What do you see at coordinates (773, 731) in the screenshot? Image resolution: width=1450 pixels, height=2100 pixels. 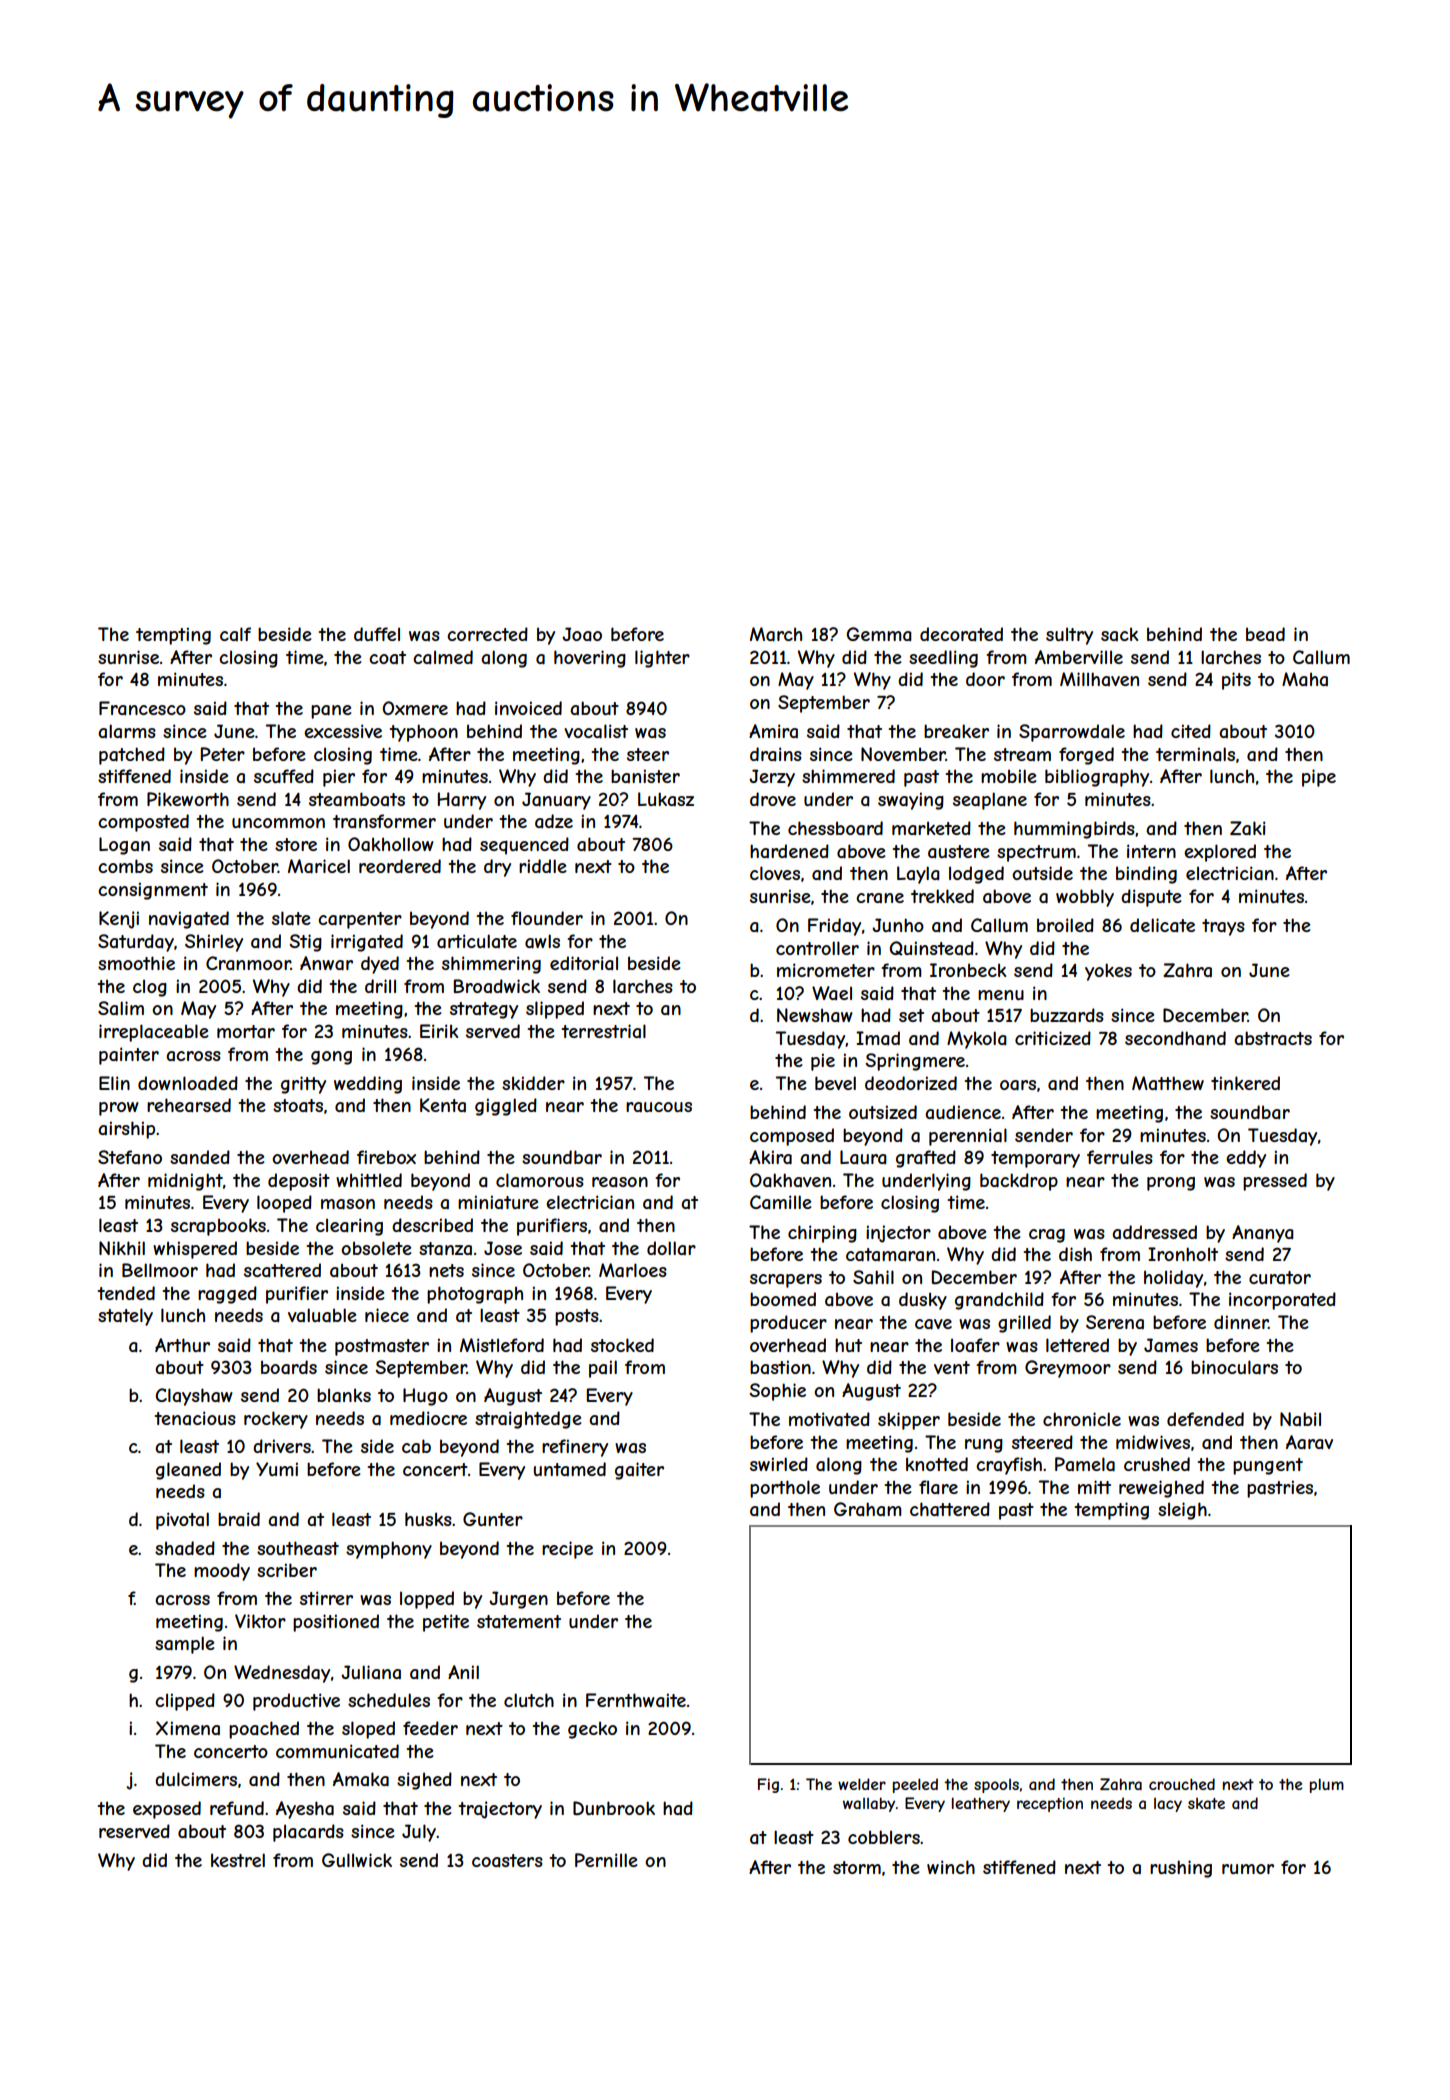 I see `Amira` at bounding box center [773, 731].
